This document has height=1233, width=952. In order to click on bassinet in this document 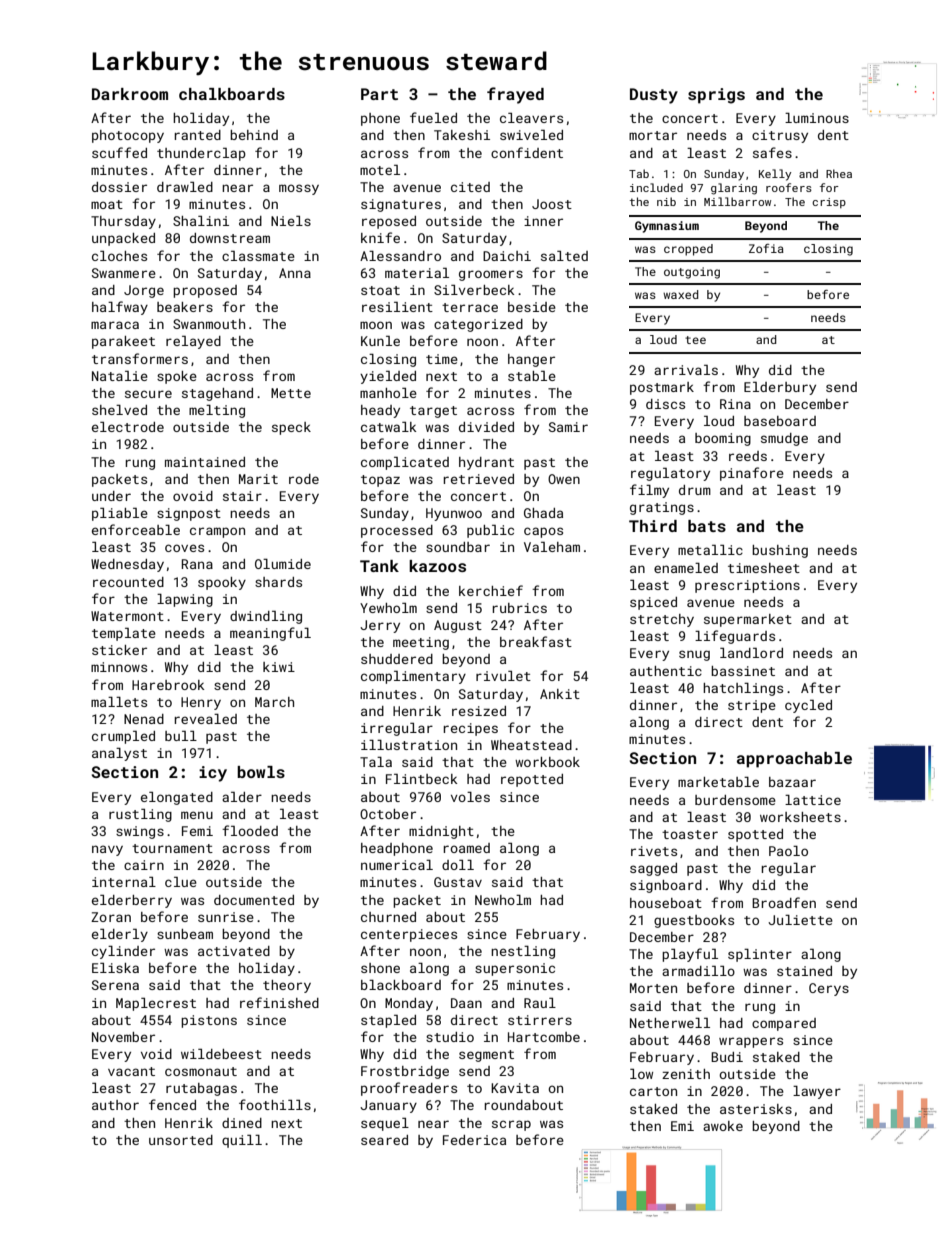, I will do `click(743, 671)`.
